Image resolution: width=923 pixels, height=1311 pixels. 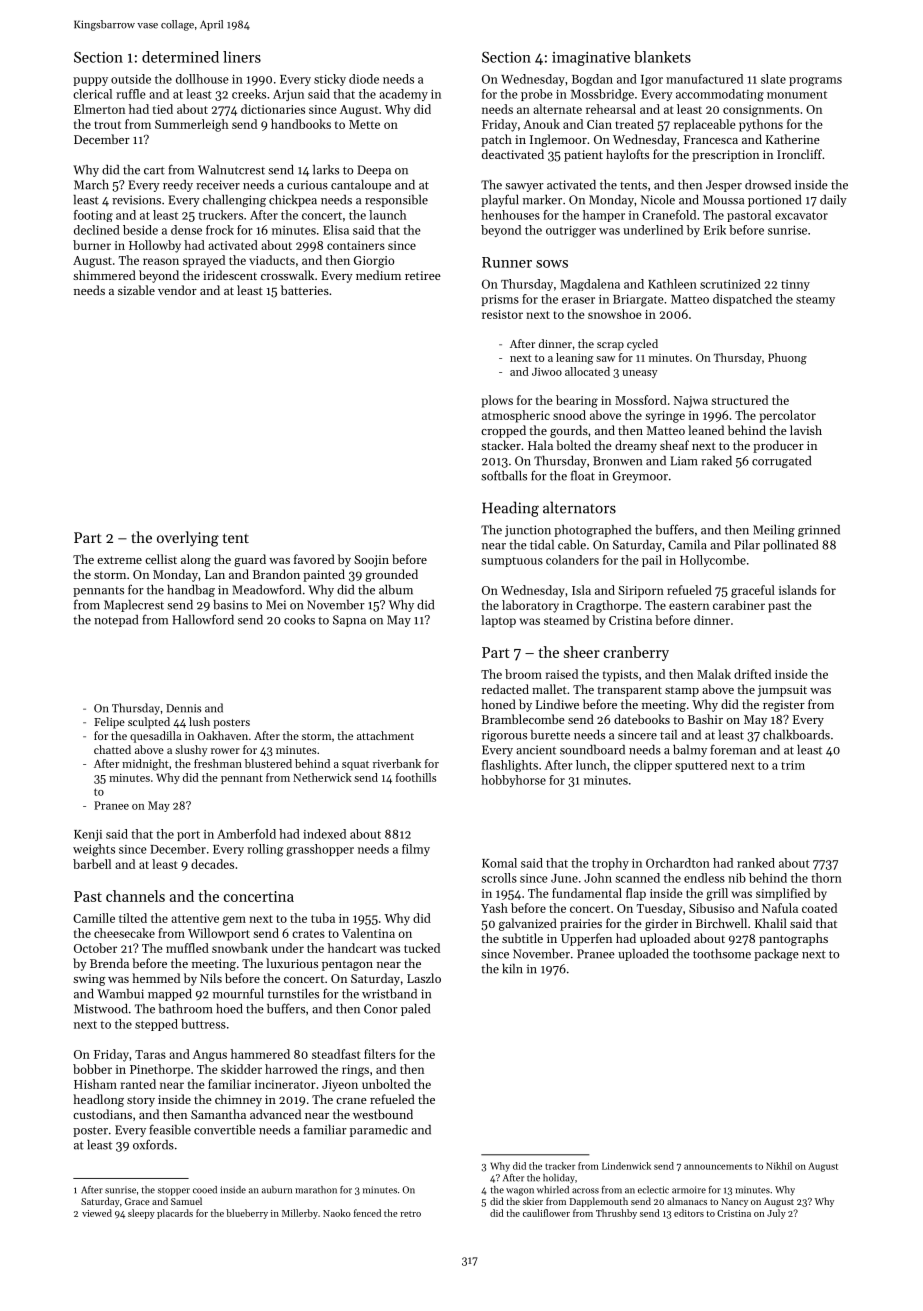 I want to click on liners, so click(x=242, y=57).
